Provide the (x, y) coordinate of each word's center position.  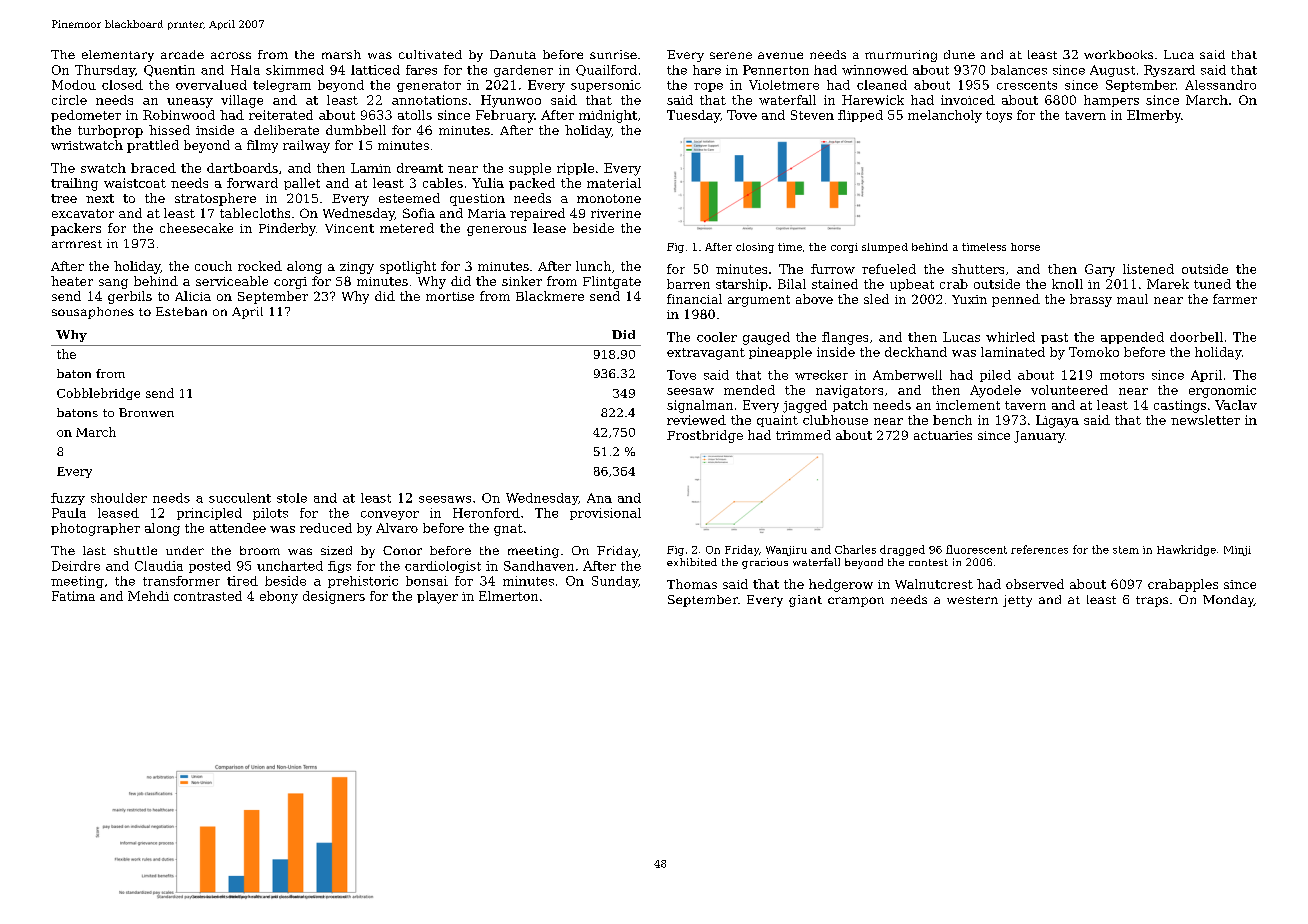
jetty (1017, 601)
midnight (608, 116)
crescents (1027, 85)
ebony (279, 597)
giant (805, 601)
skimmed (295, 70)
